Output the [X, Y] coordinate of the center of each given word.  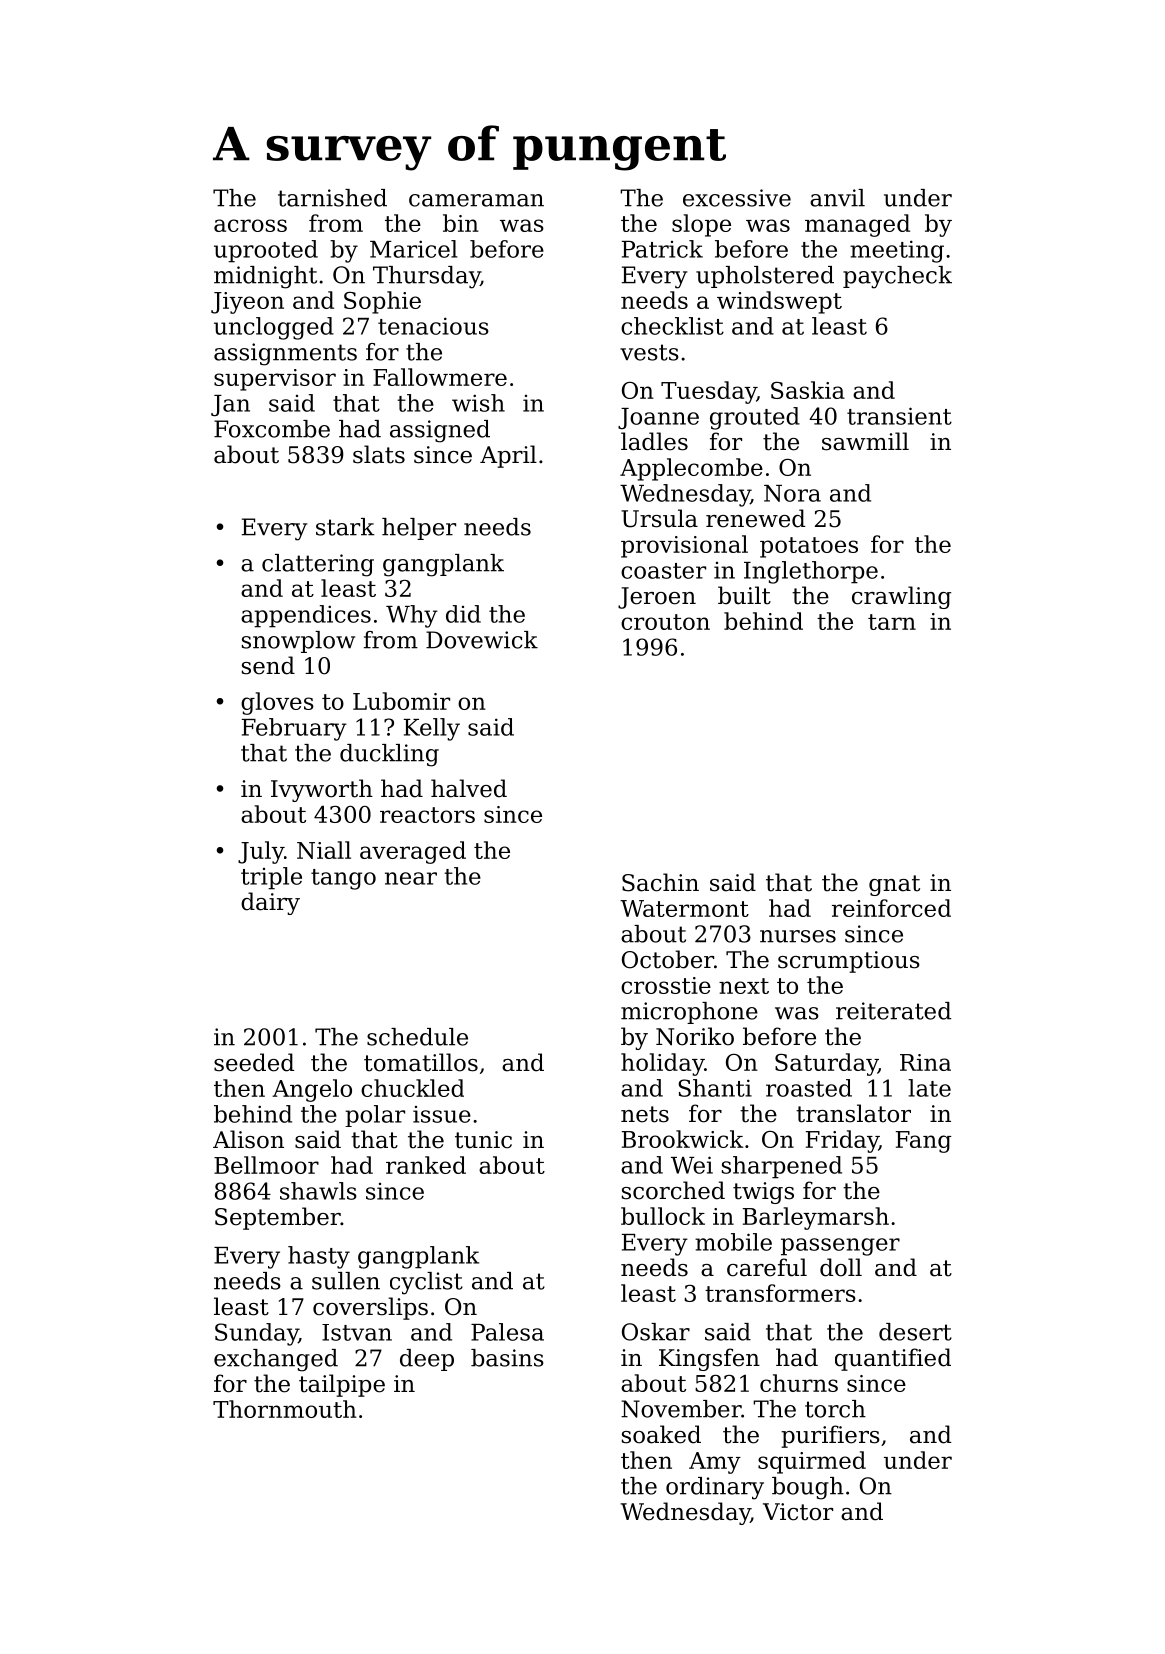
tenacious [433, 326]
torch [835, 1409]
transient [899, 416]
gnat [894, 885]
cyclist [426, 1283]
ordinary [715, 1488]
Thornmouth [285, 1409]
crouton [665, 622]
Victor [798, 1512]
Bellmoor [266, 1165]
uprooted [266, 251]
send [268, 665]
